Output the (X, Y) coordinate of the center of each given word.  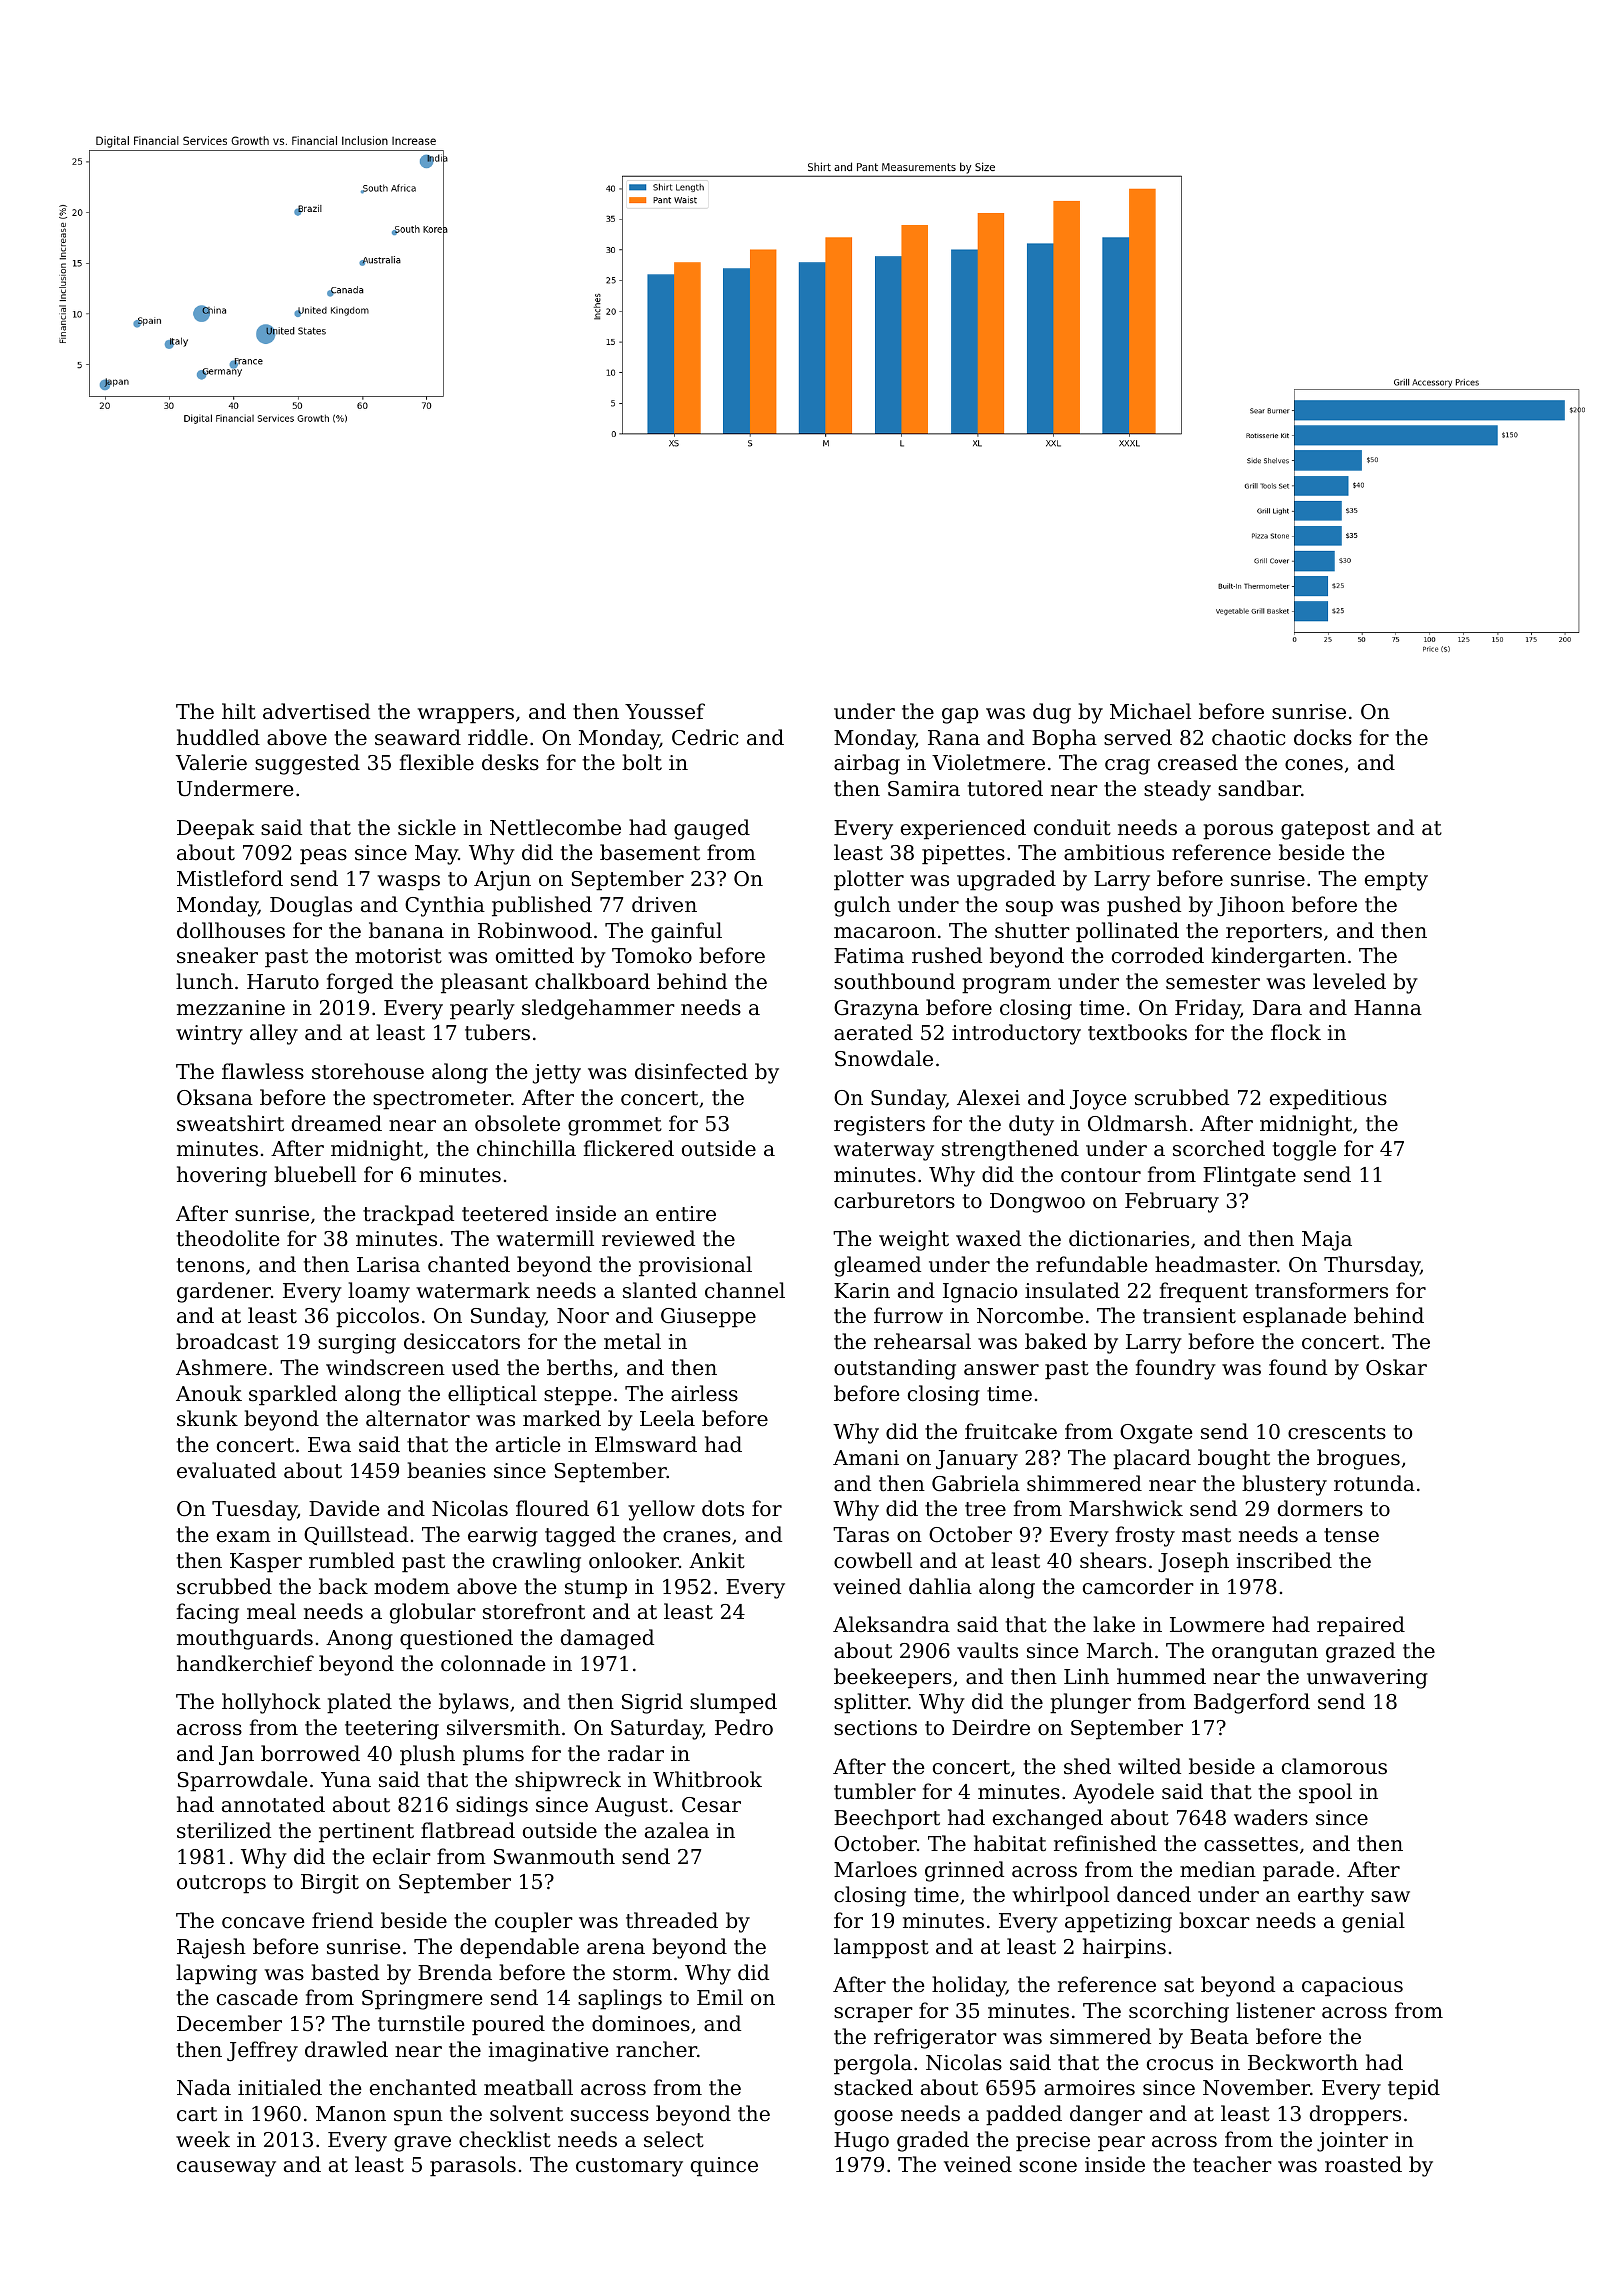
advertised (316, 711)
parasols (473, 2166)
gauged (712, 829)
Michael (1150, 711)
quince (724, 2167)
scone (1048, 2167)
